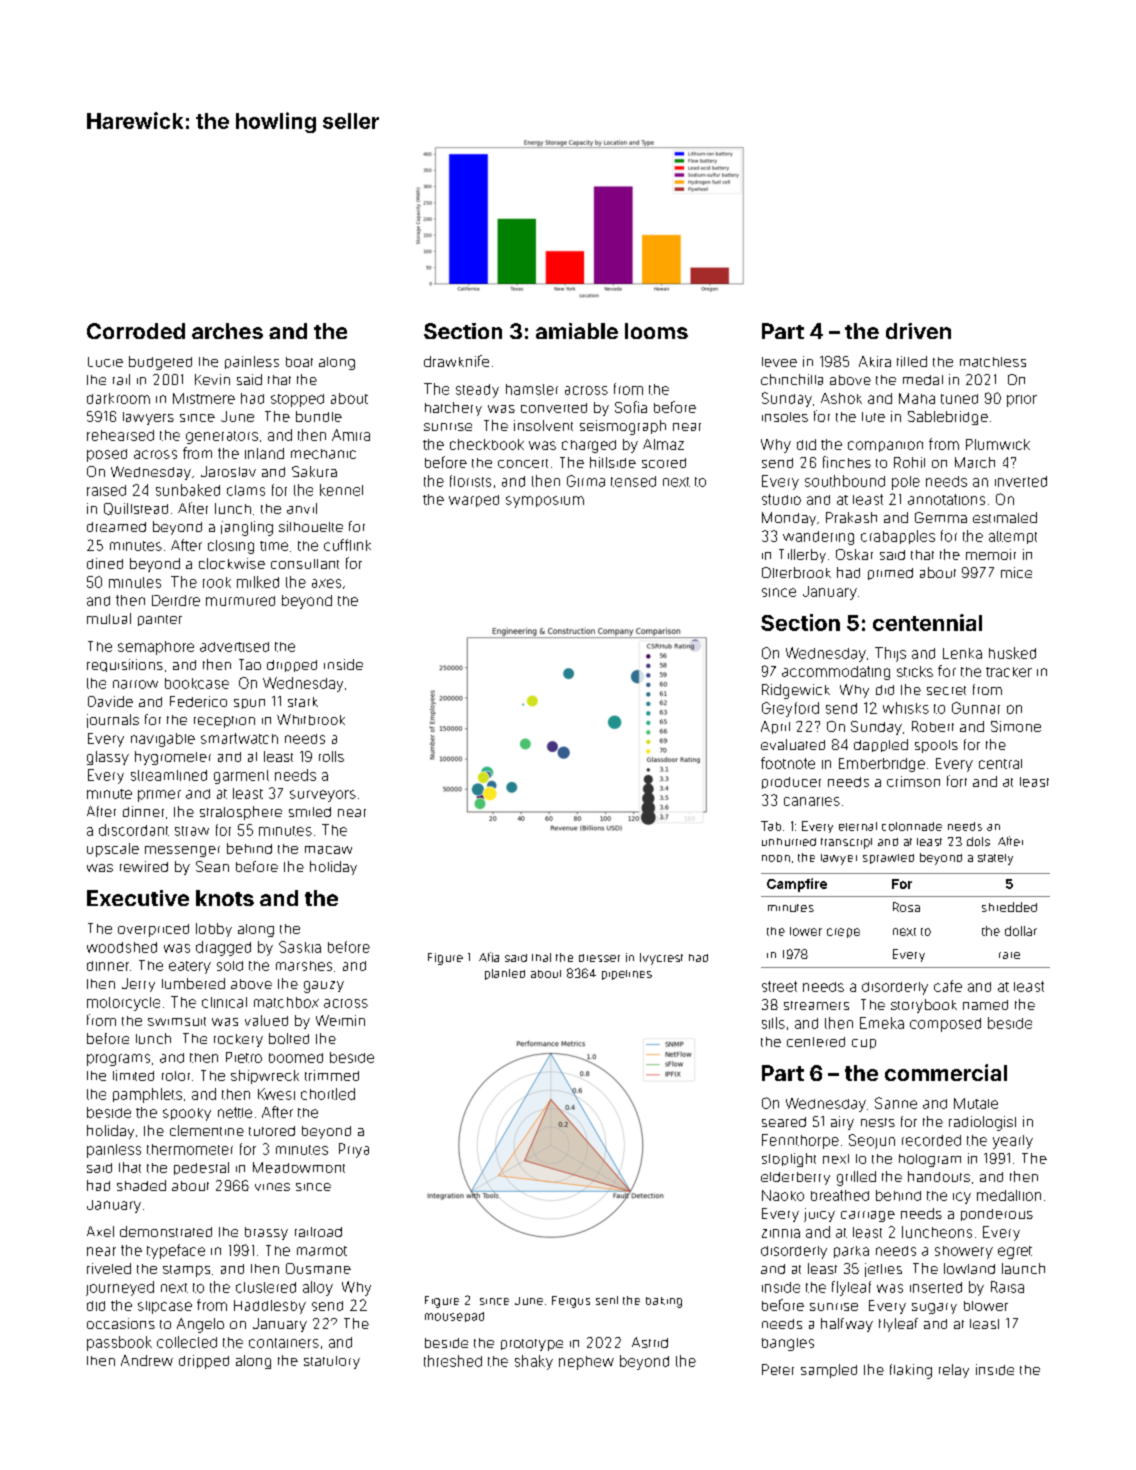 This screenshot has height=1470, width=1136. What do you see at coordinates (912, 826) in the screenshot?
I see `colonnade` at bounding box center [912, 826].
